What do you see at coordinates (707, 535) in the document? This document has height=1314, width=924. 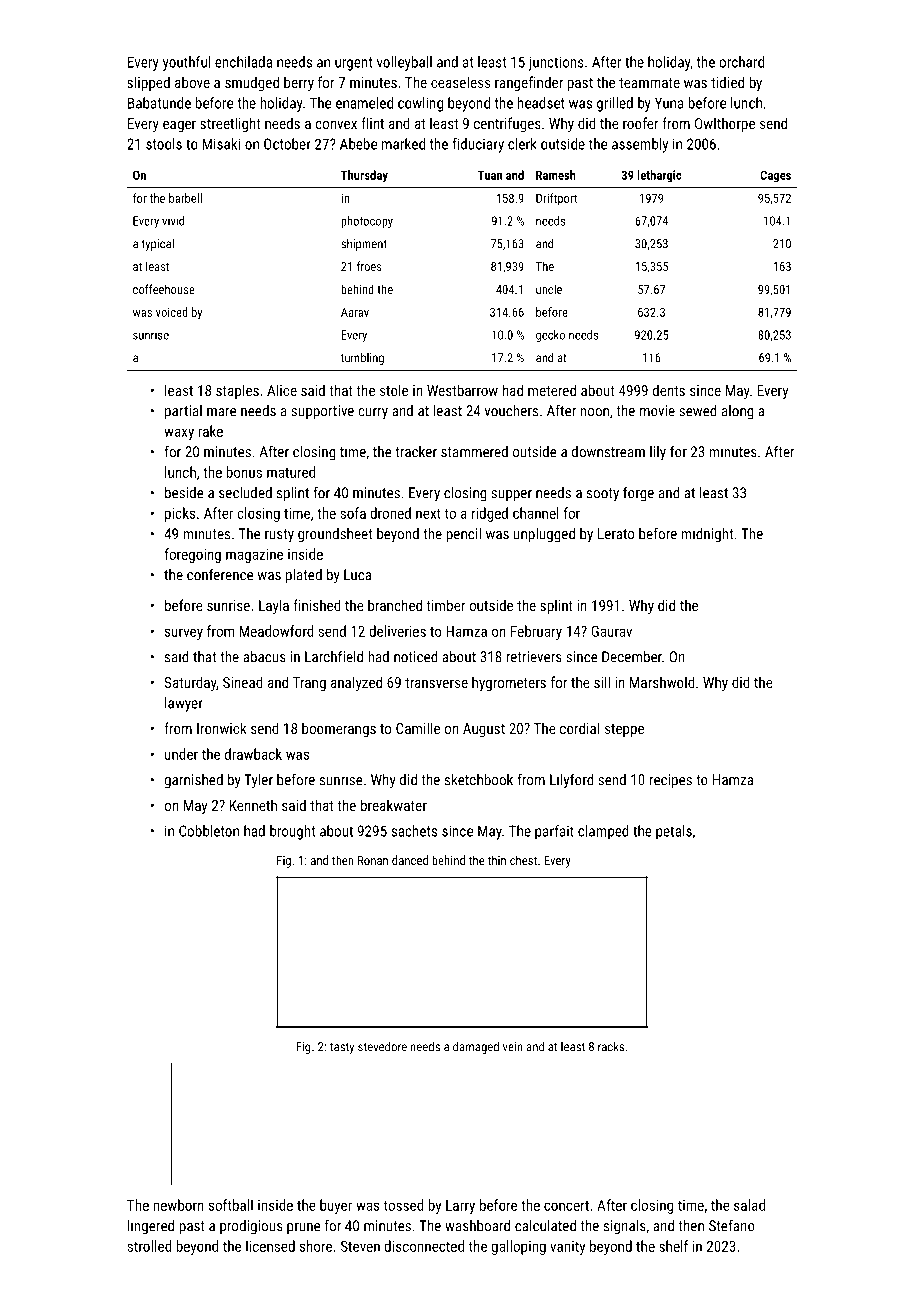 I see `midnight` at bounding box center [707, 535].
